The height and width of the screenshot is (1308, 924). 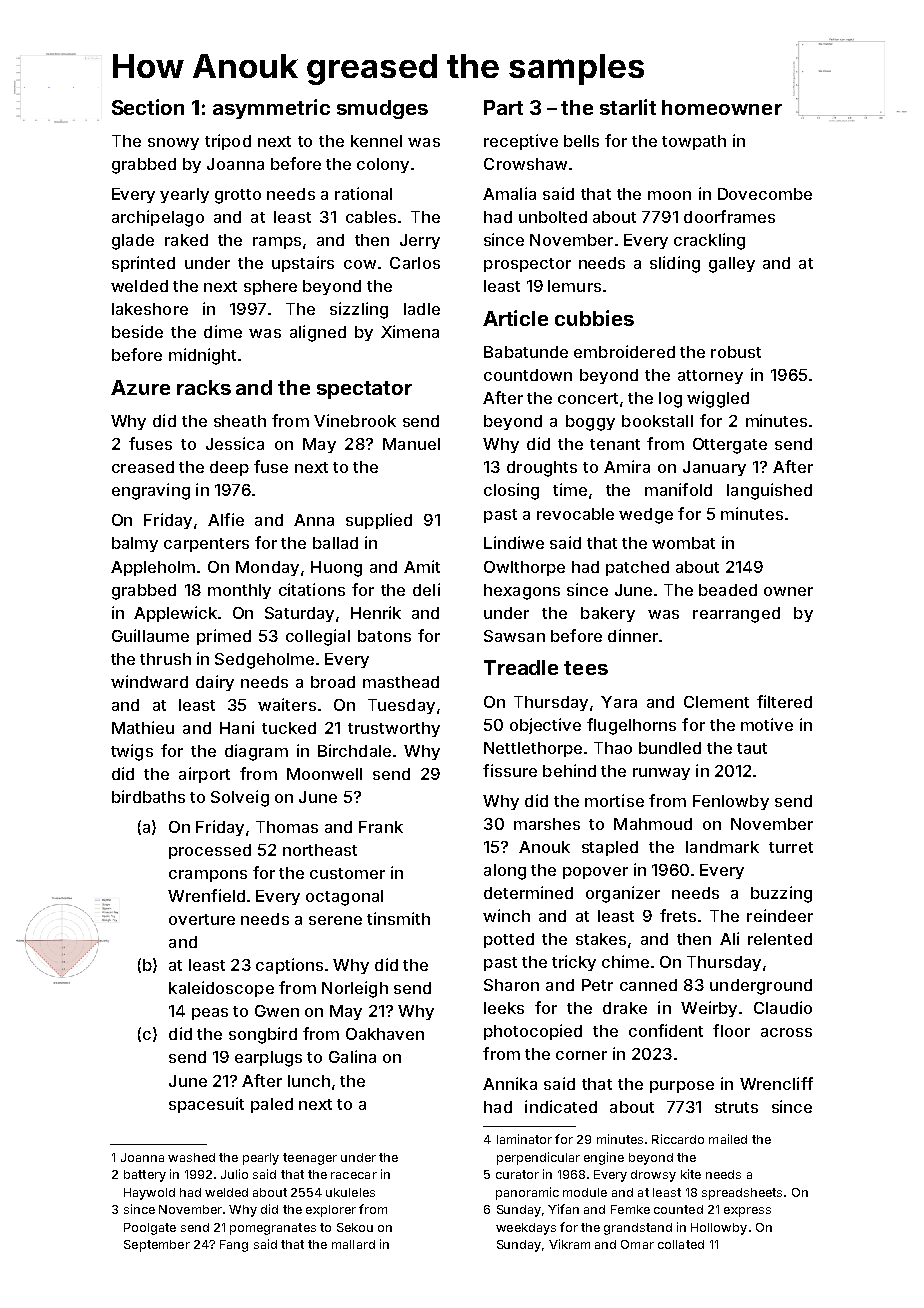 I want to click on Mahmoud, so click(x=653, y=824).
